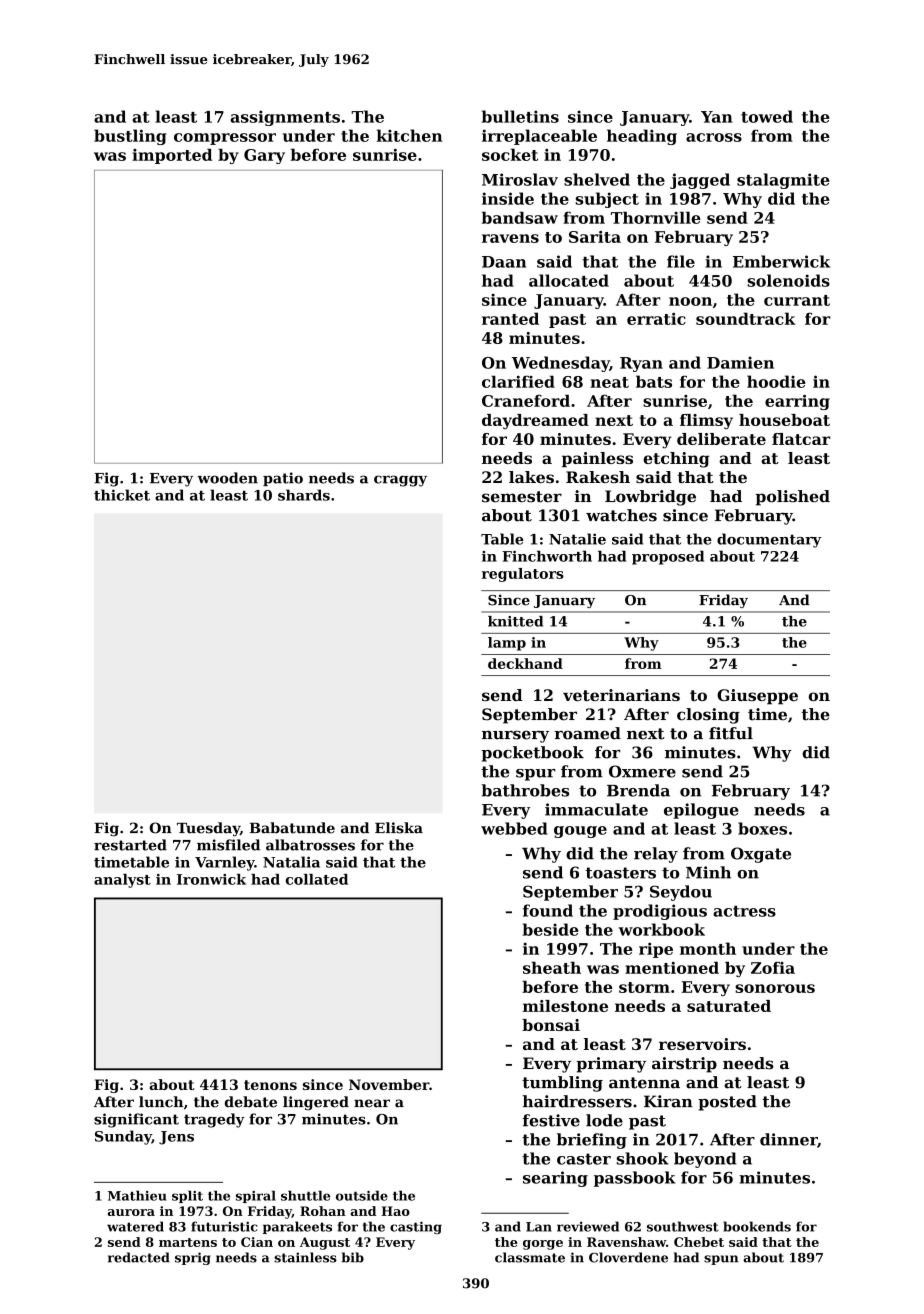 The width and height of the screenshot is (924, 1314). What do you see at coordinates (510, 318) in the screenshot?
I see `ranted` at bounding box center [510, 318].
